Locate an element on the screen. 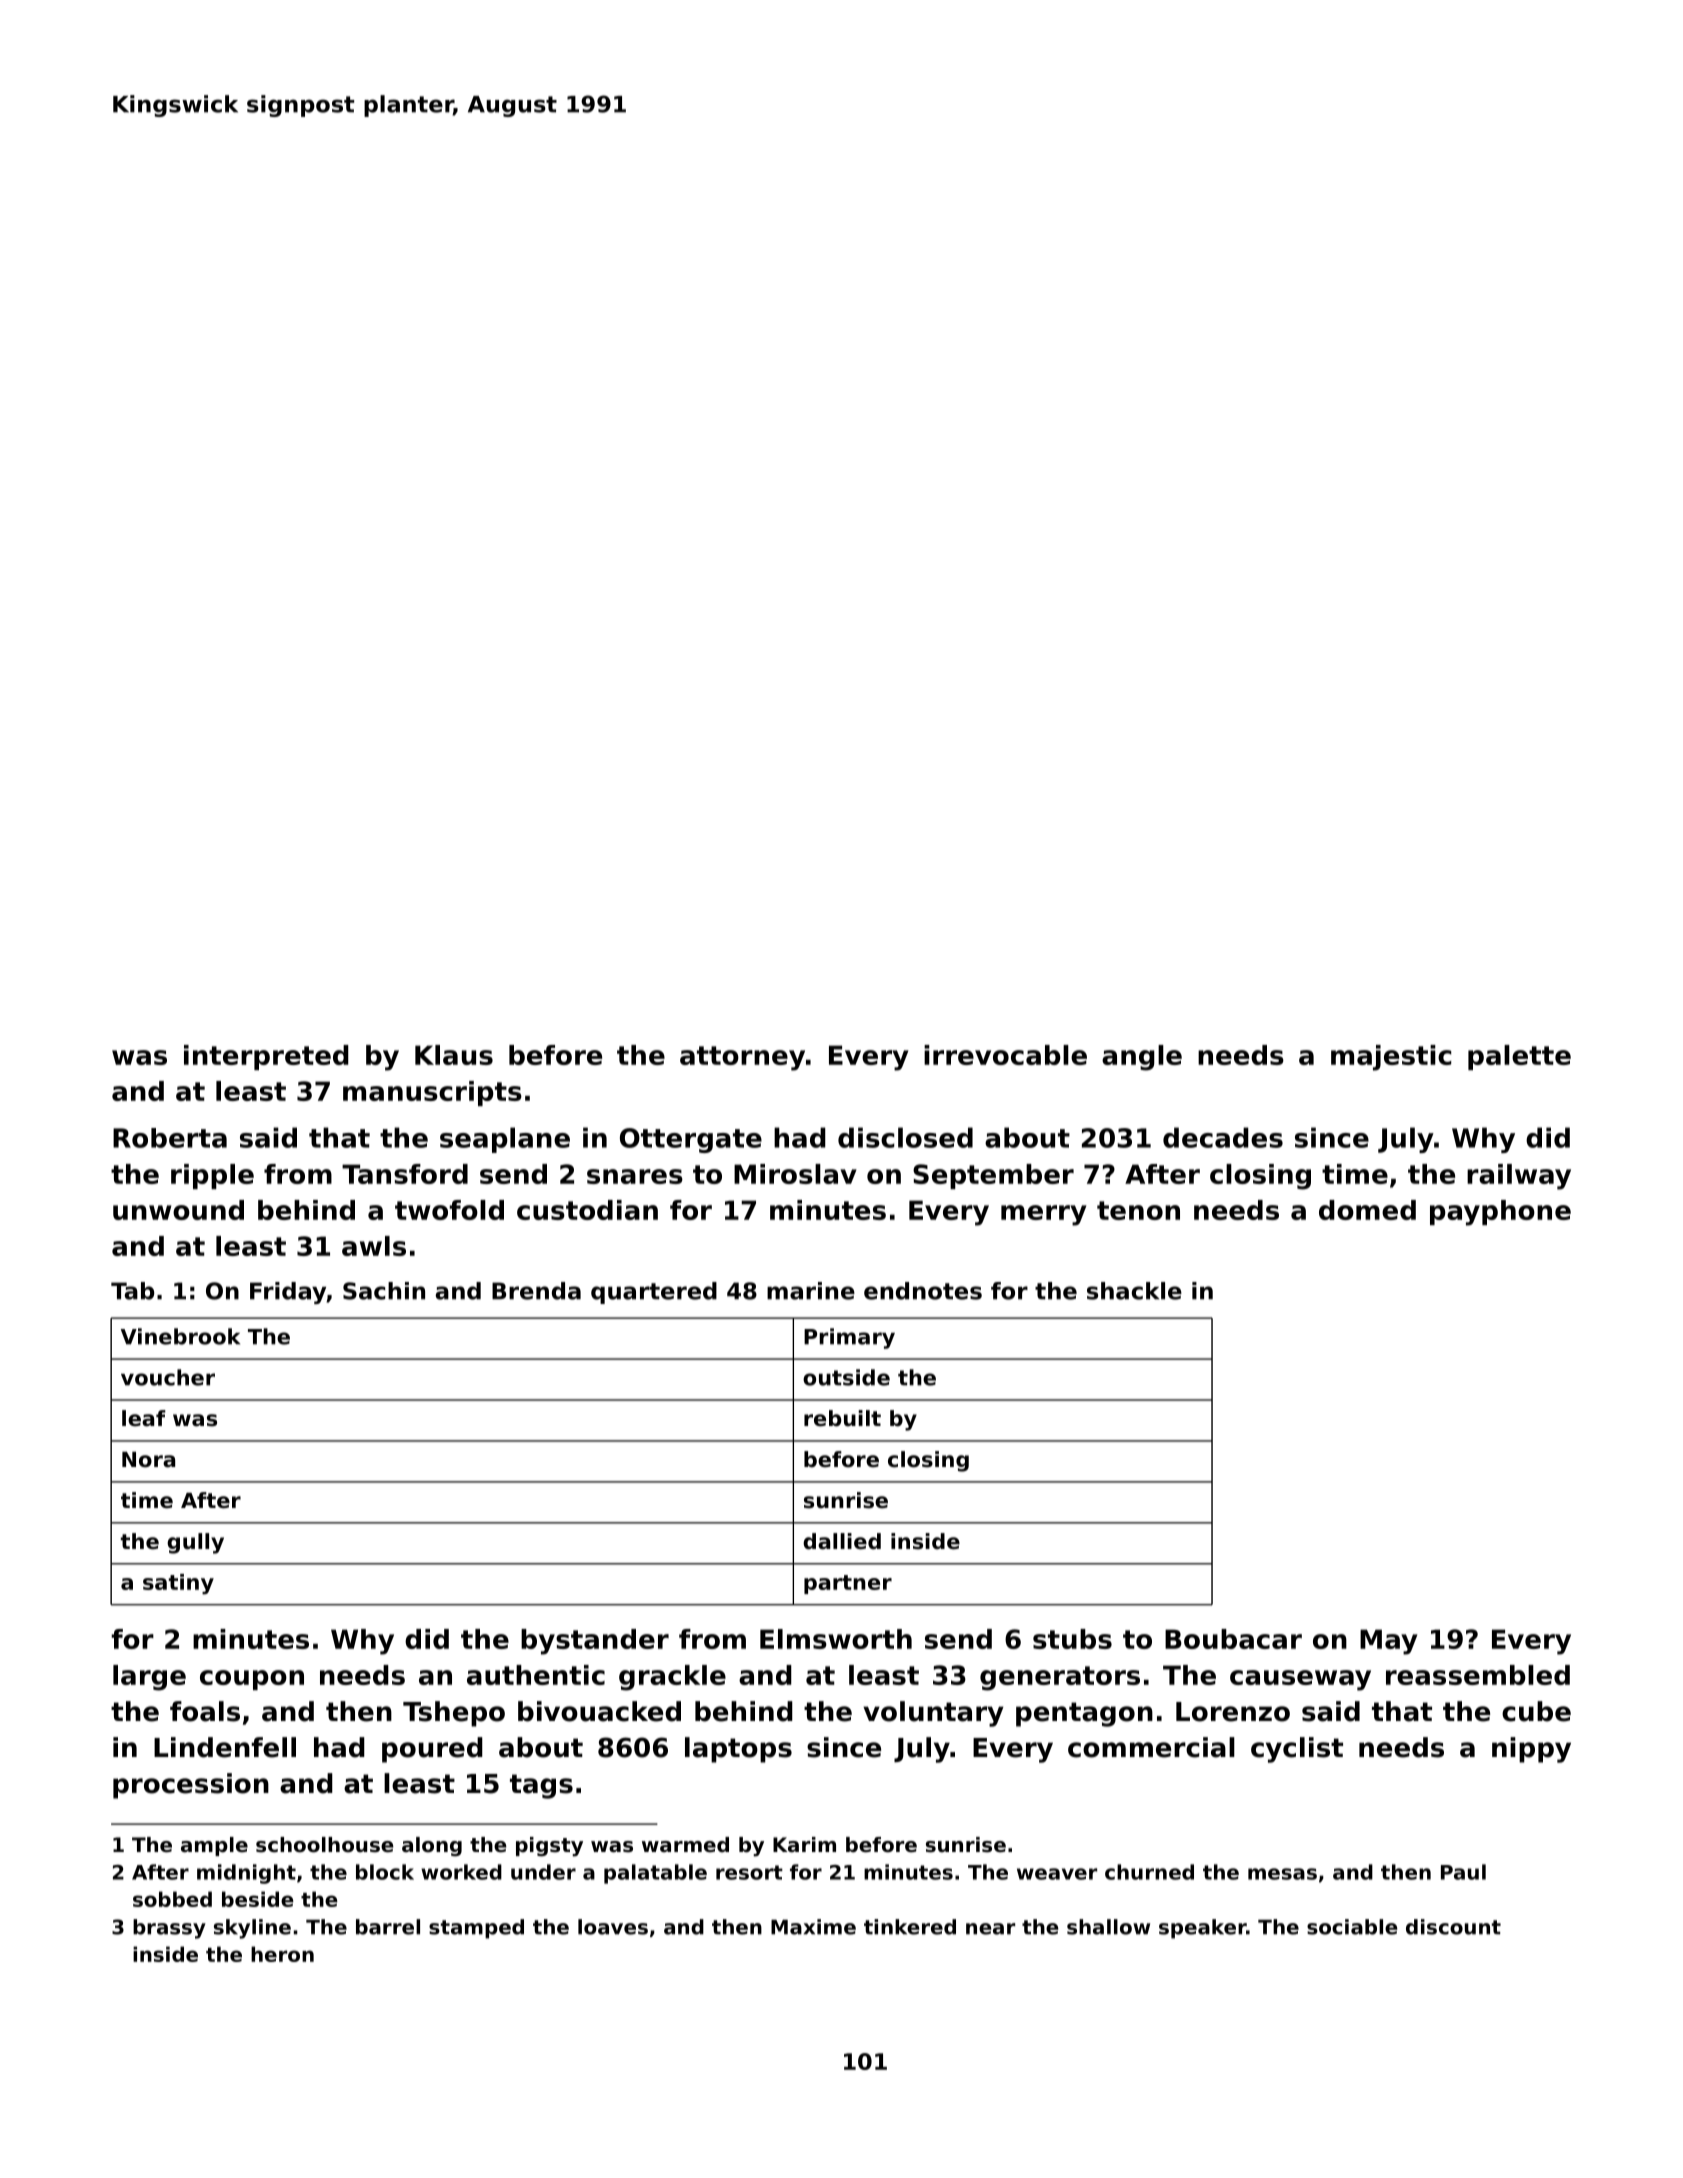 The image size is (1683, 2178). Brenda is located at coordinates (536, 1291).
